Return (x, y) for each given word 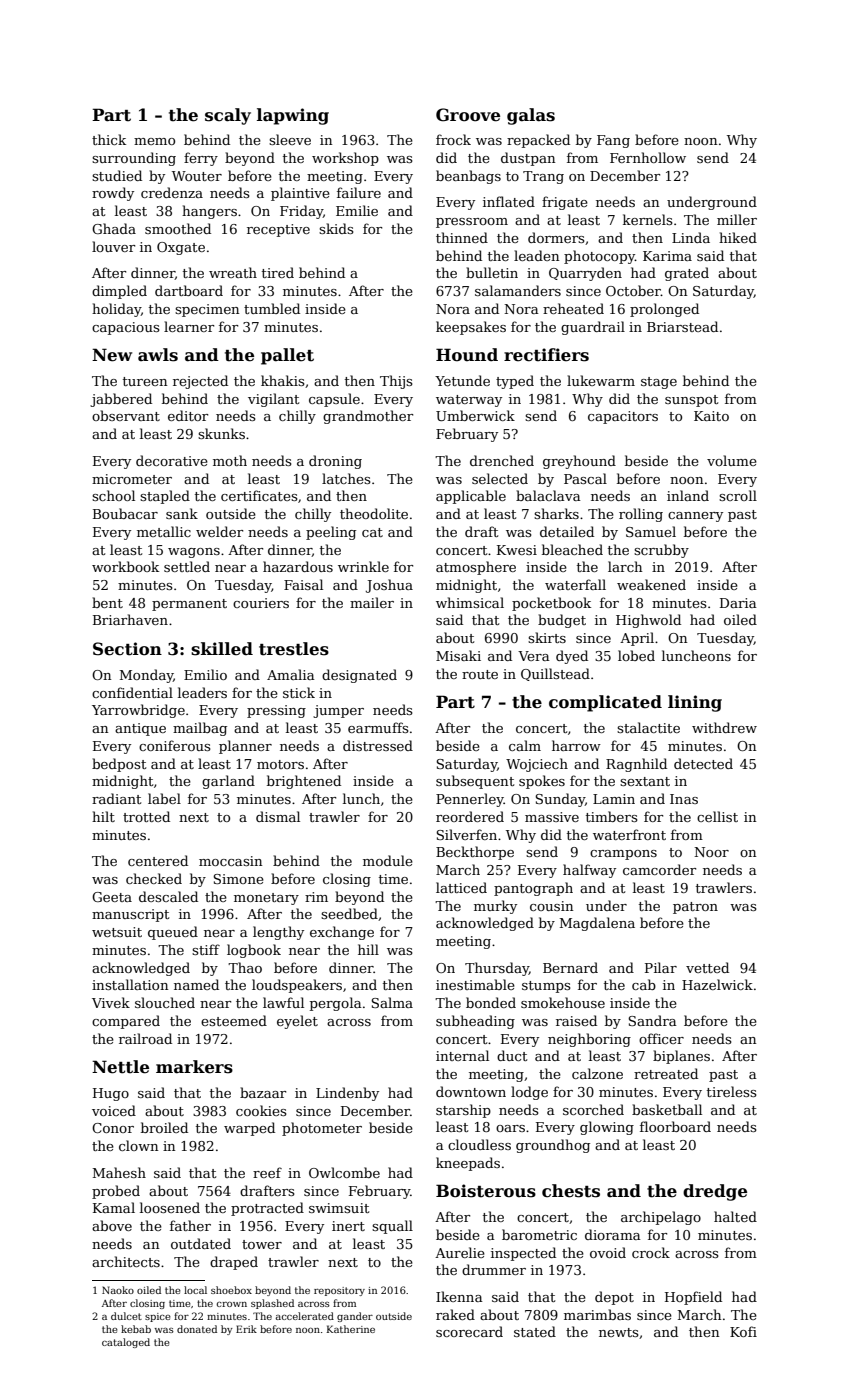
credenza (172, 192)
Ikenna (459, 1296)
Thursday (497, 969)
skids (336, 228)
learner (189, 326)
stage (659, 383)
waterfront (629, 834)
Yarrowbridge (138, 711)
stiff (206, 949)
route (480, 674)
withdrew (724, 727)
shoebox (231, 1290)
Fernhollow (648, 157)
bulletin (492, 272)
